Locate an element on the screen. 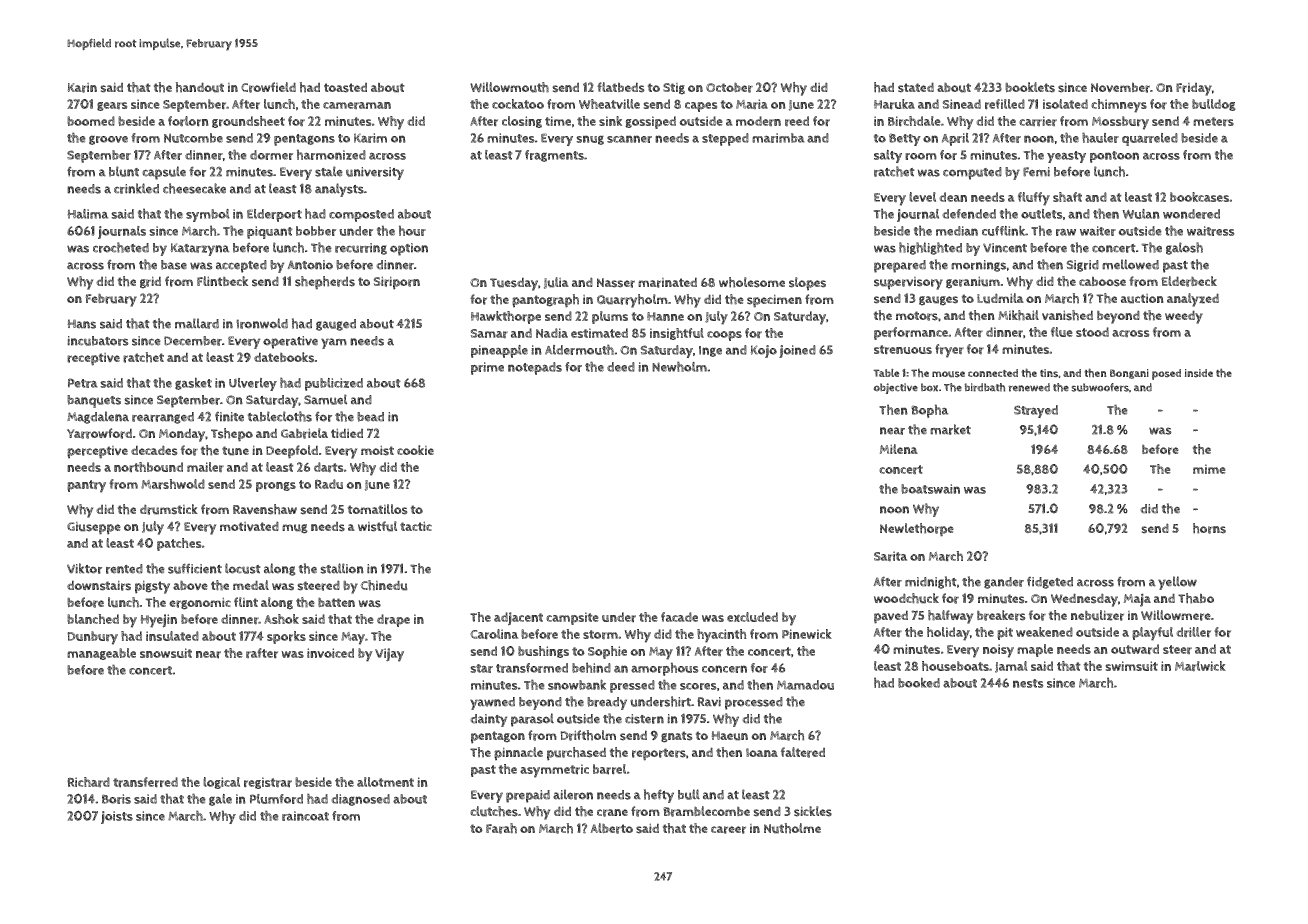 This screenshot has height=924, width=1308. yellow is located at coordinates (1177, 583).
